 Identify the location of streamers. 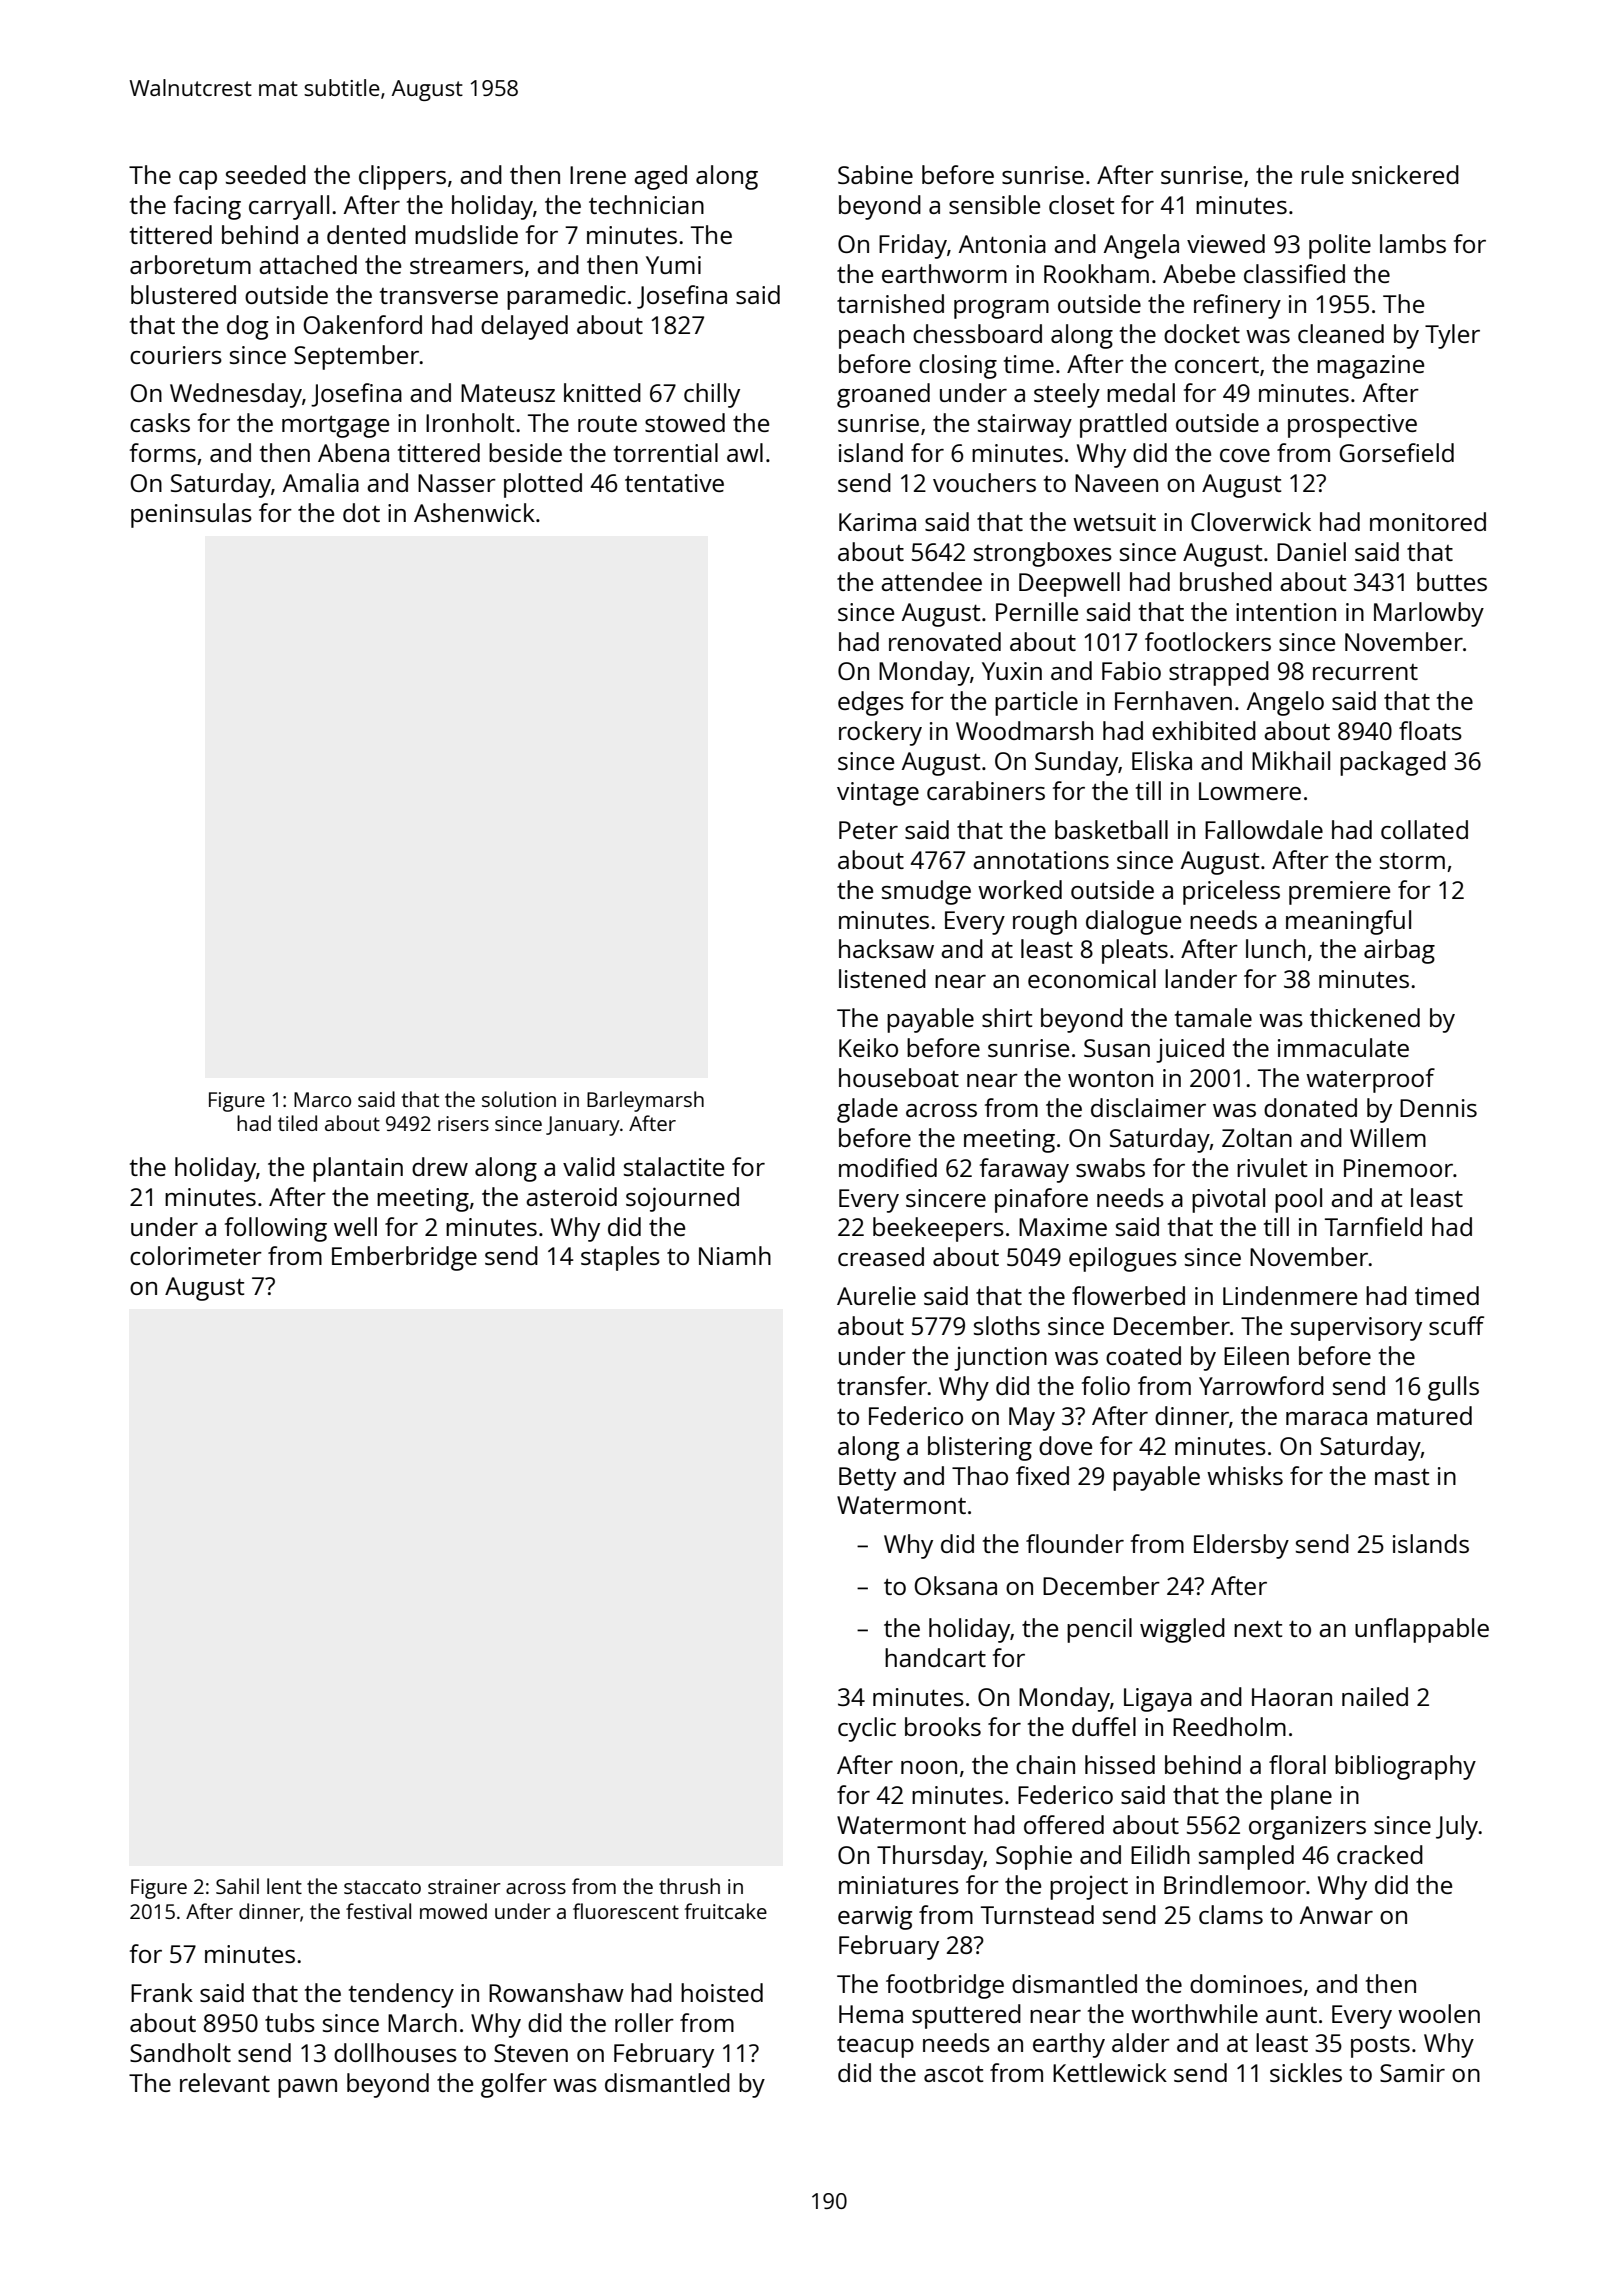
(466, 266).
